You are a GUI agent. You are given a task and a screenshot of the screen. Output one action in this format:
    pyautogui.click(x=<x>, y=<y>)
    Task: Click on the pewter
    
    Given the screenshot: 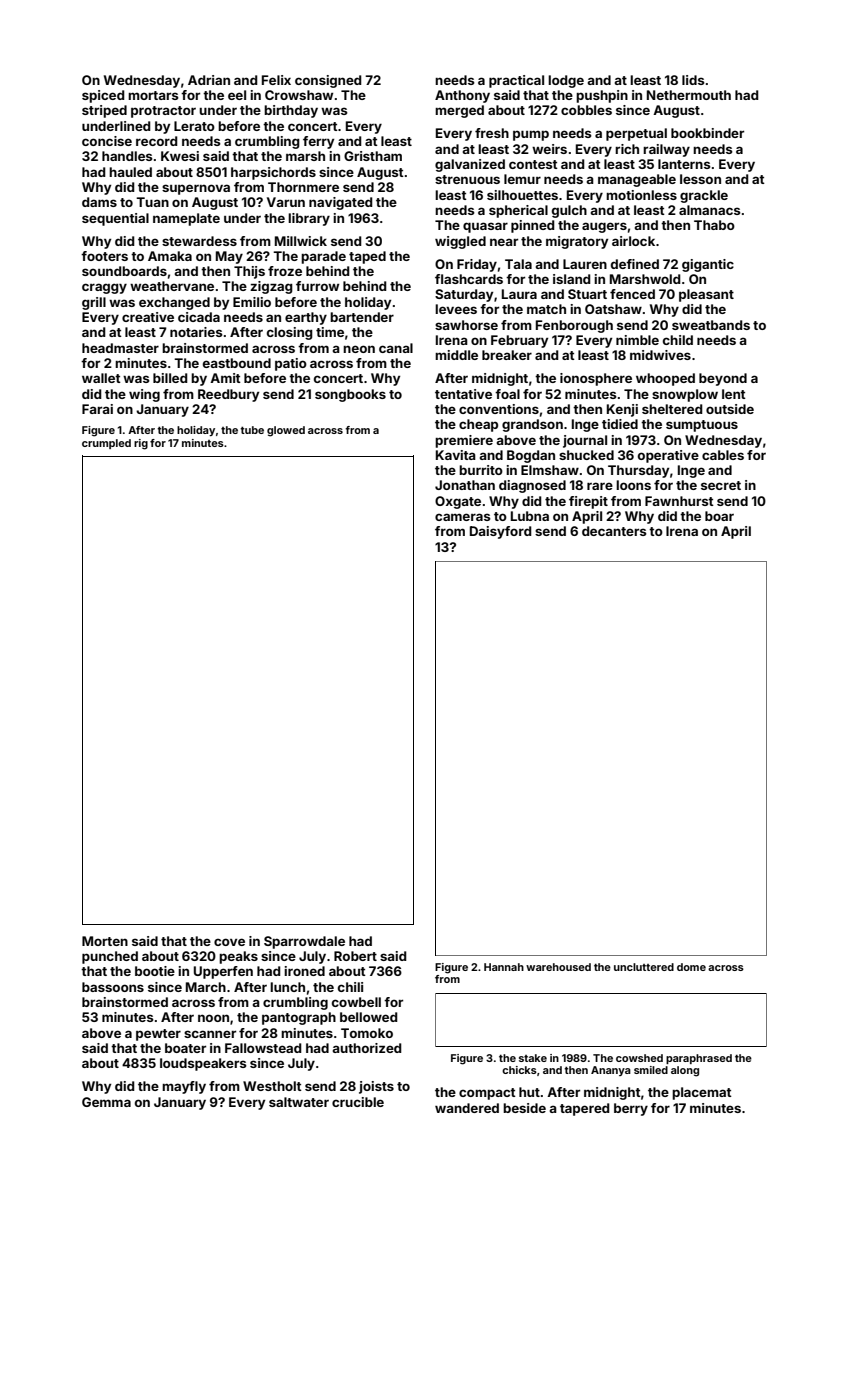 What is the action you would take?
    pyautogui.click(x=158, y=1035)
